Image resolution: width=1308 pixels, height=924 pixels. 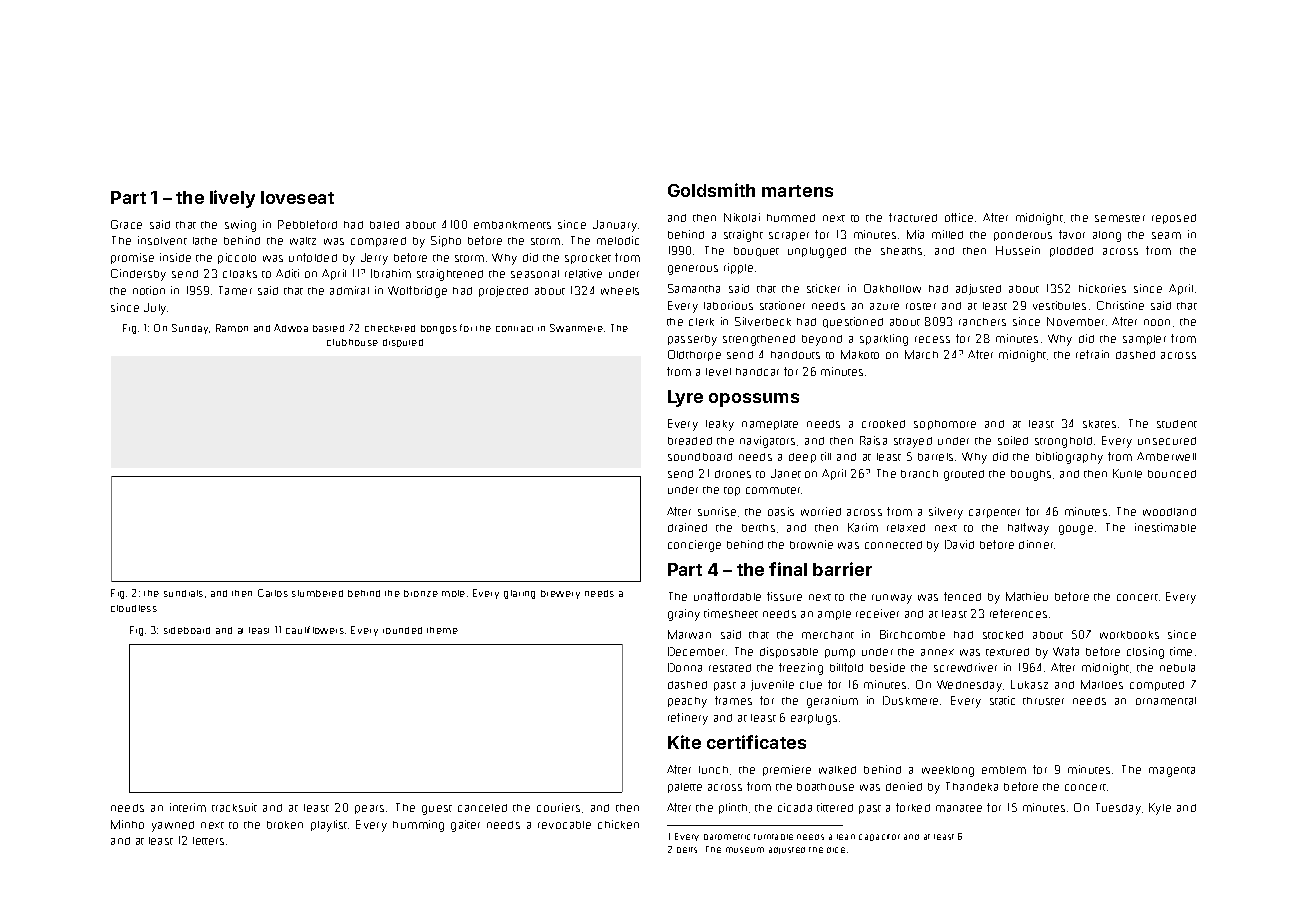 What do you see at coordinates (615, 226) in the screenshot?
I see `January` at bounding box center [615, 226].
